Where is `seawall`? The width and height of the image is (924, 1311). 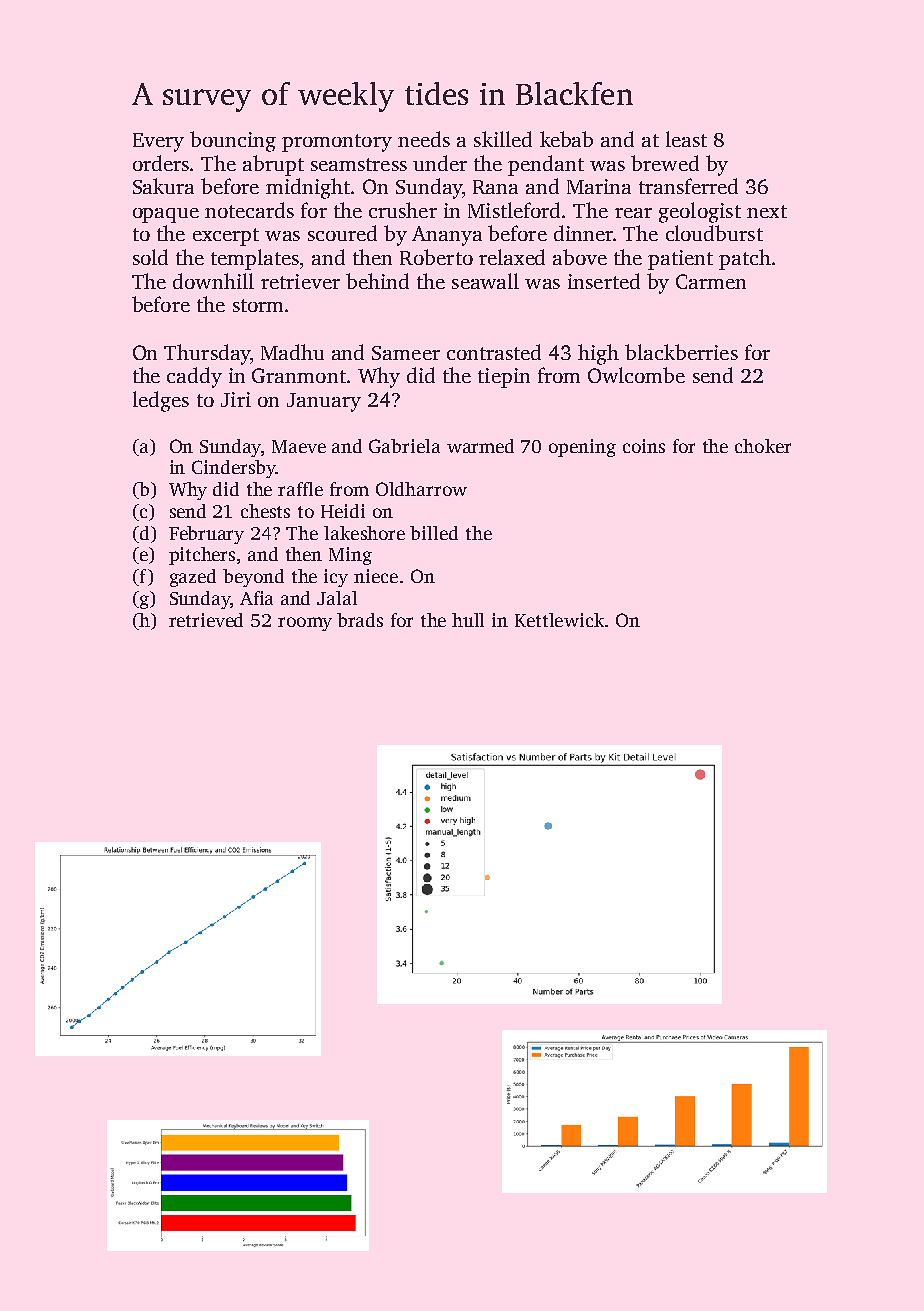 seawall is located at coordinates (485, 281).
